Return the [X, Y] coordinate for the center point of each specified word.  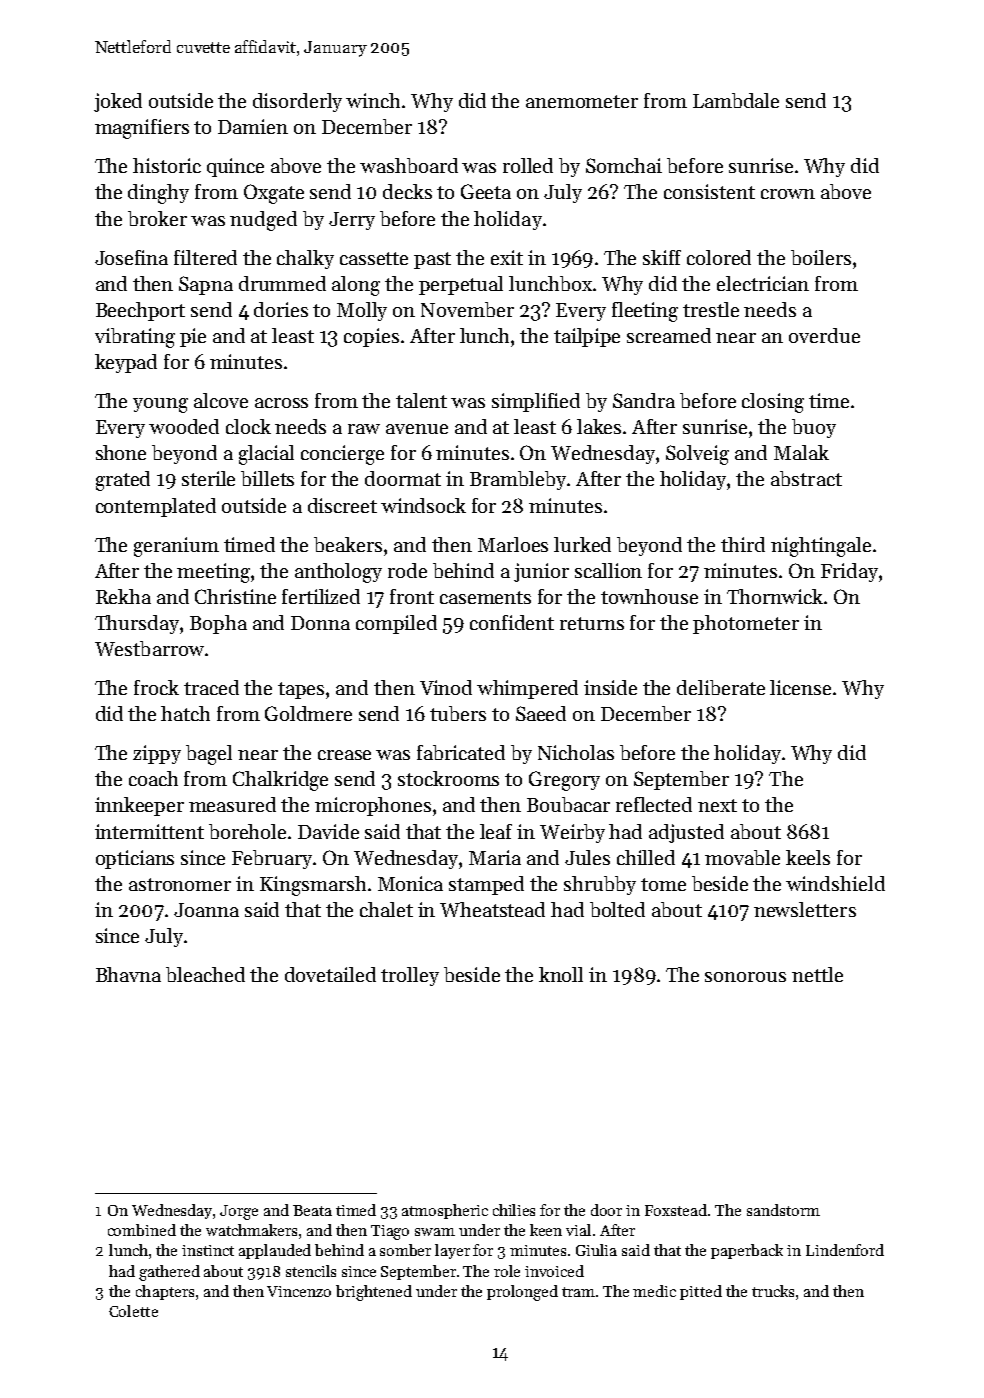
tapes [301, 690]
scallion [608, 570]
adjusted [686, 833]
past [432, 260]
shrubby [600, 885]
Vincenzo [299, 1291]
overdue [824, 335]
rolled [528, 165]
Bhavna [128, 974]
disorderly [297, 102]
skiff [662, 257]
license [800, 687]
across [281, 403]
